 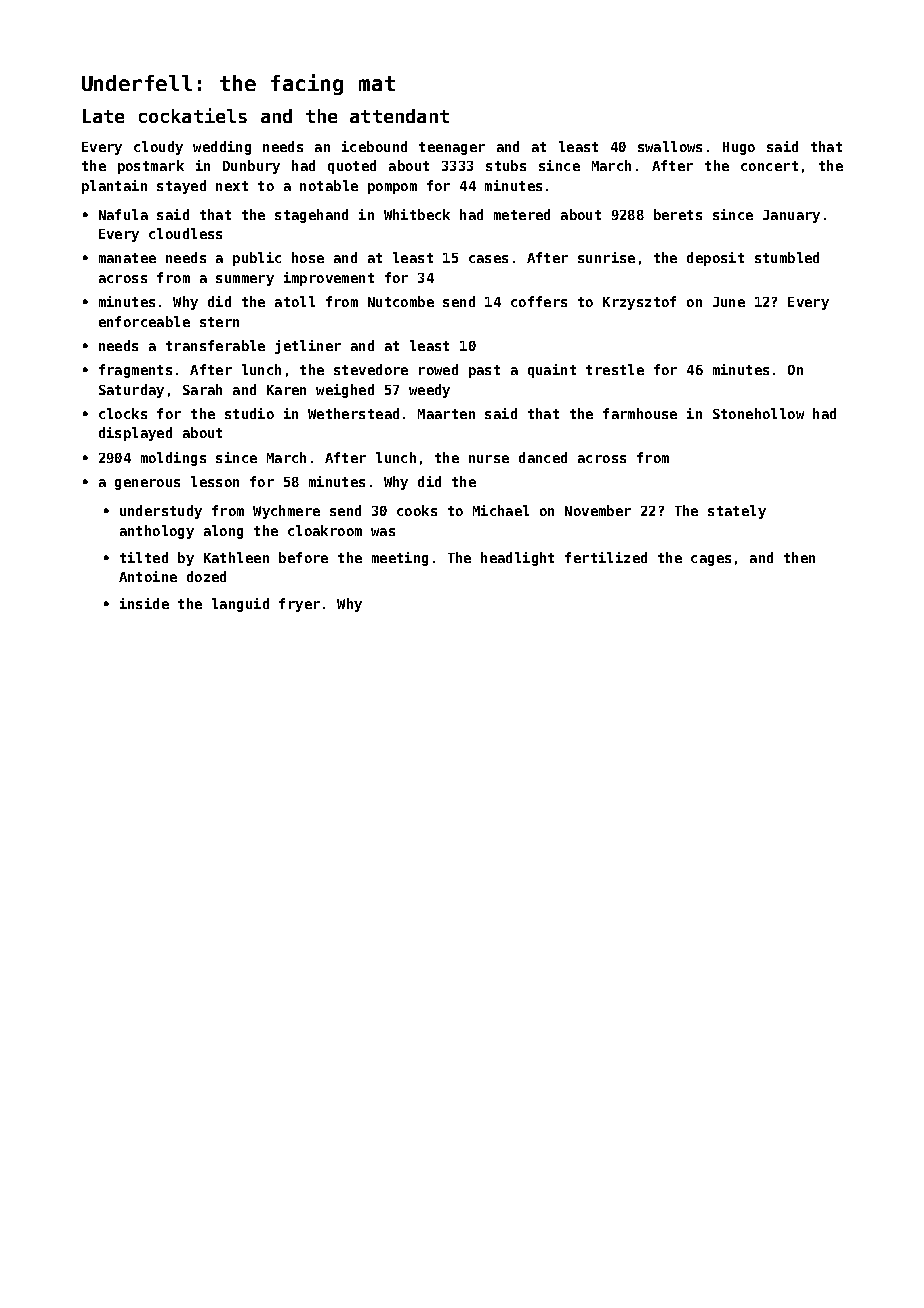 I want to click on plantain, so click(x=114, y=187).
